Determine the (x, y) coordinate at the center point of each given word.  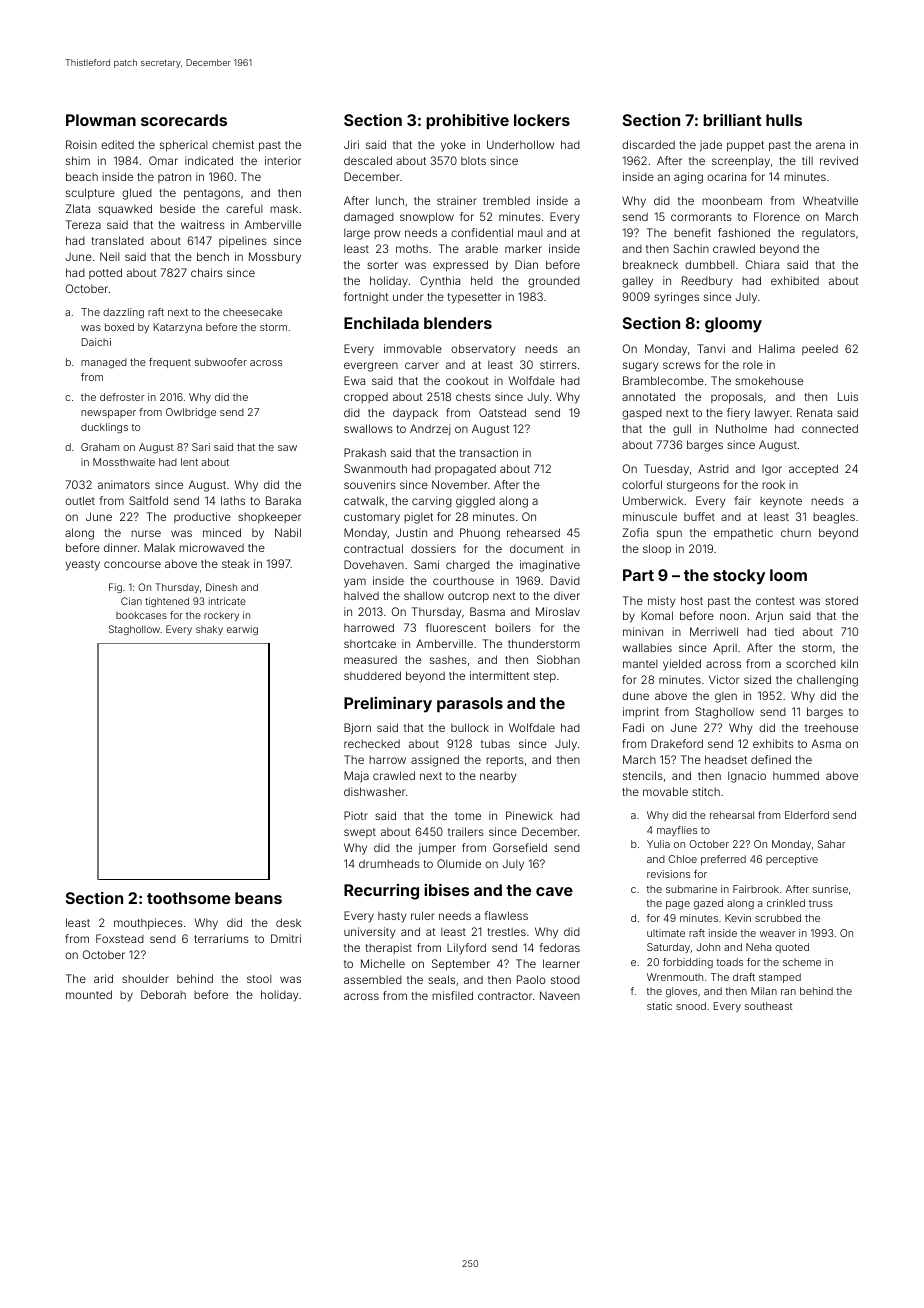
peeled (820, 349)
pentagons (212, 194)
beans (258, 898)
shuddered (372, 675)
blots (473, 160)
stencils (643, 775)
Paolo (531, 979)
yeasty (82, 565)
